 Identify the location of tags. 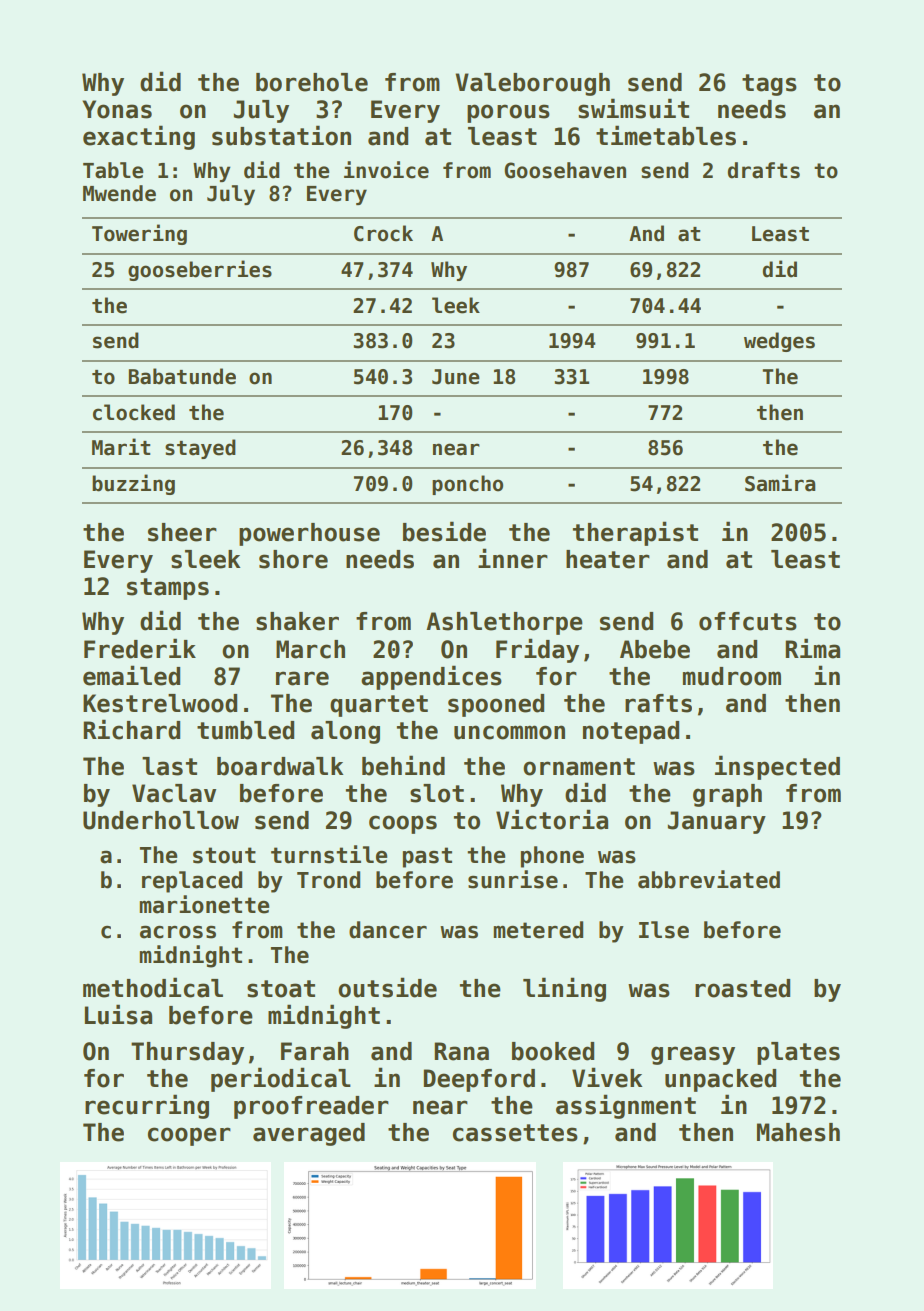
(769, 85).
